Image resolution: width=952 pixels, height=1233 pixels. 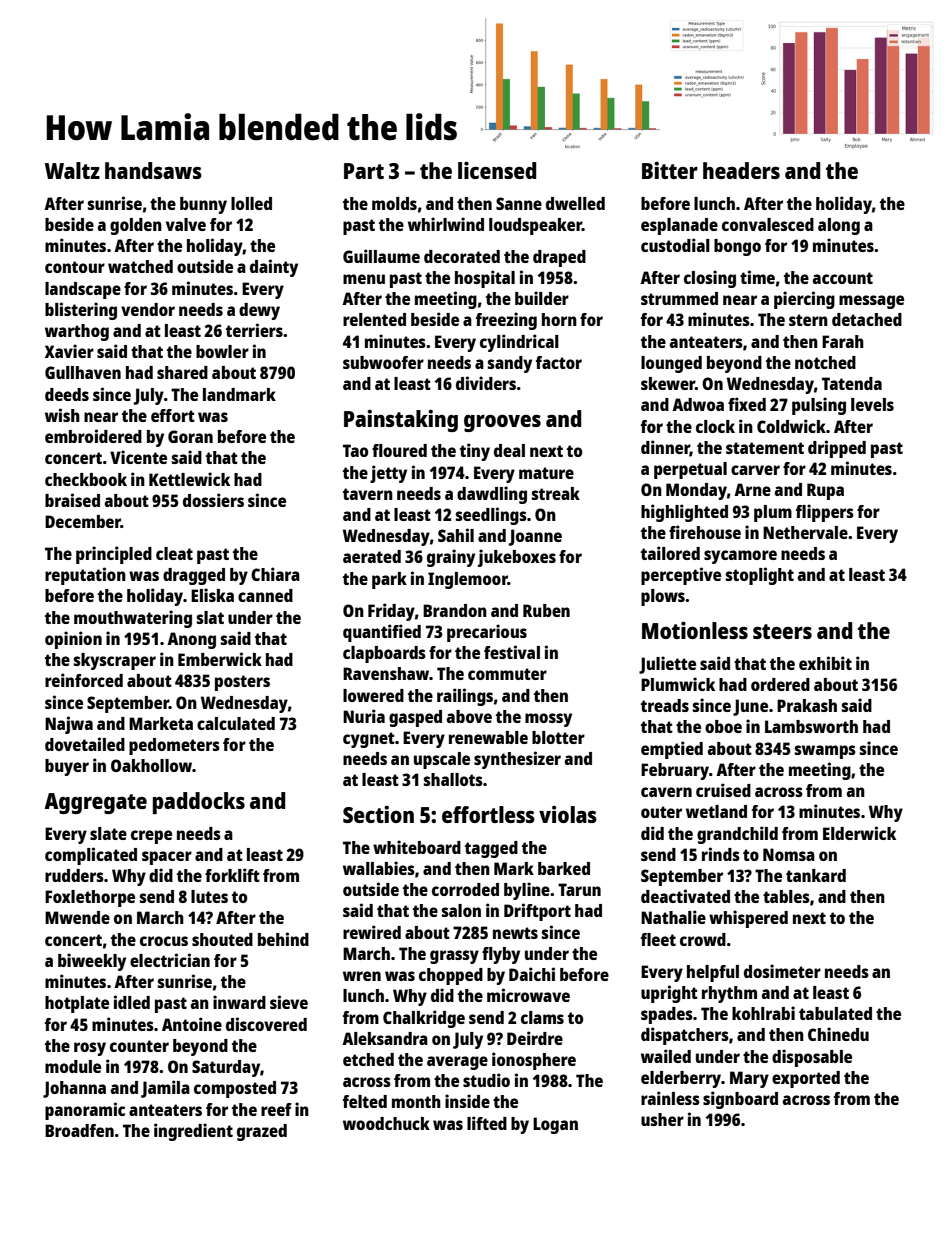 What do you see at coordinates (559, 362) in the document?
I see `factor` at bounding box center [559, 362].
